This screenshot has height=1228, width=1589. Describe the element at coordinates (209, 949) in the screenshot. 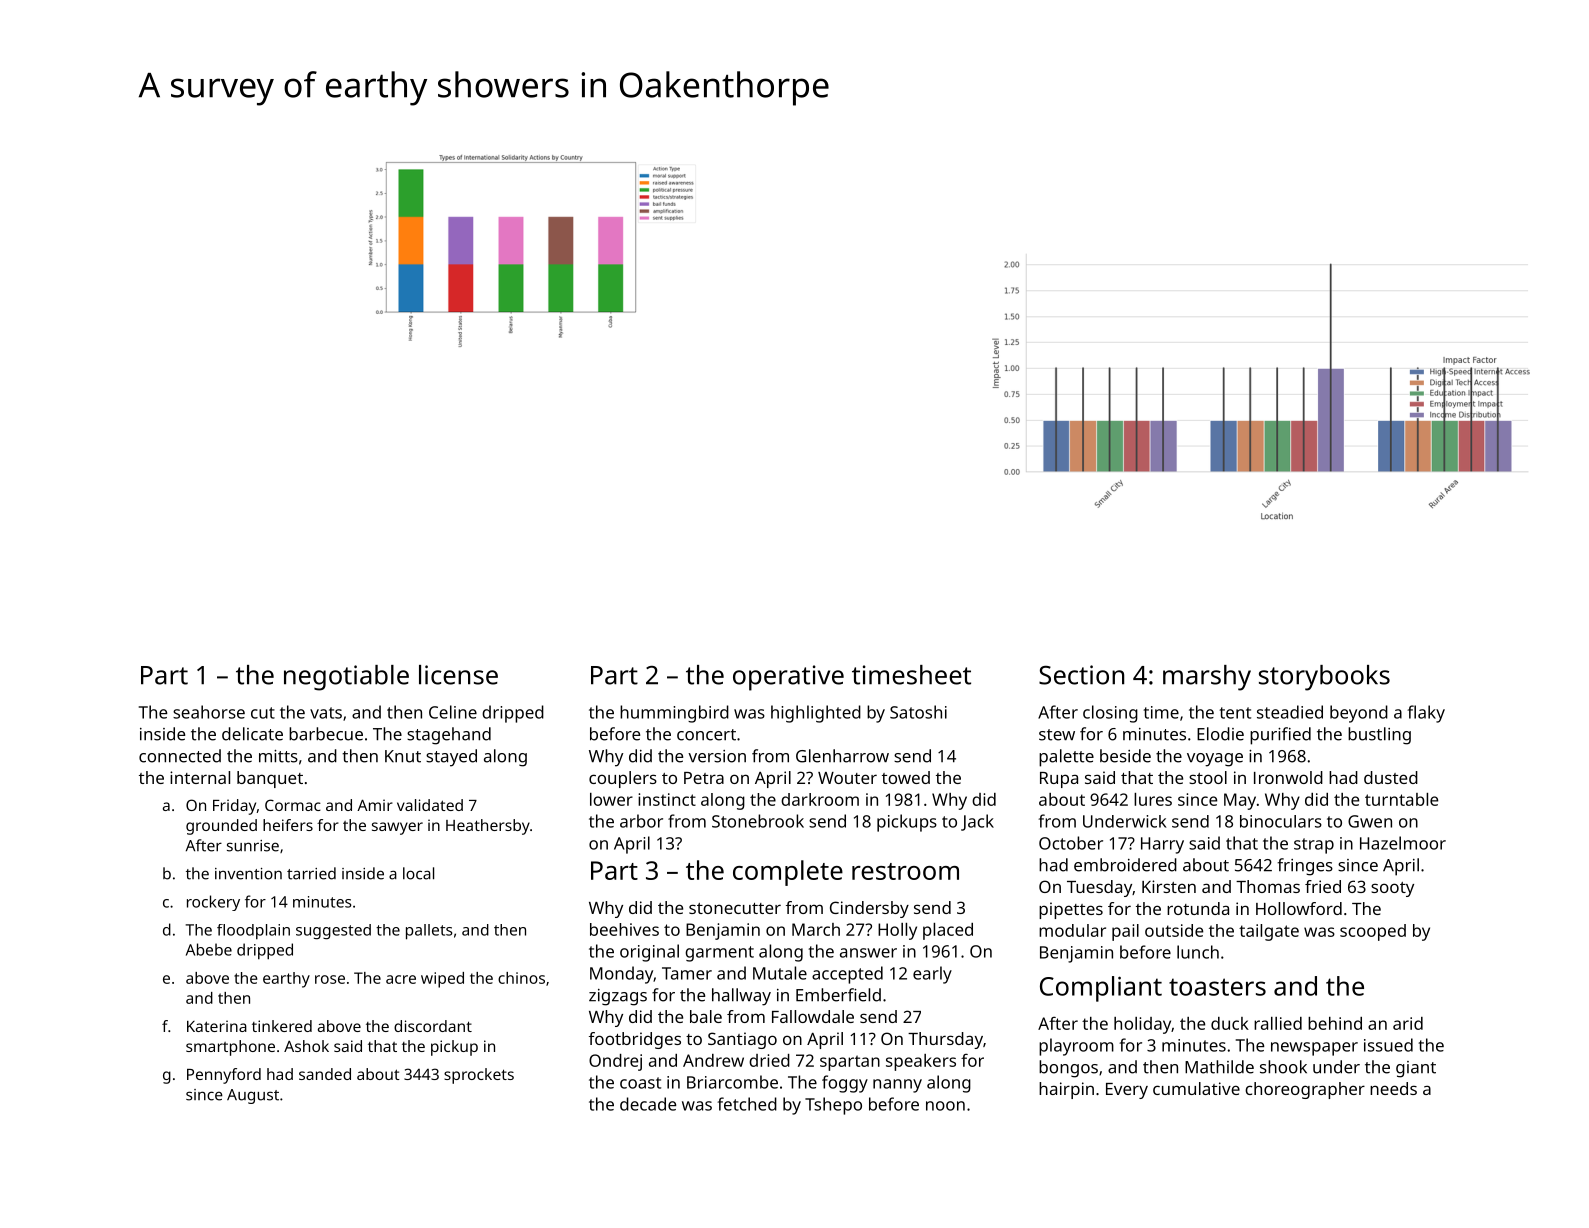

I see `Abebe` at that location.
